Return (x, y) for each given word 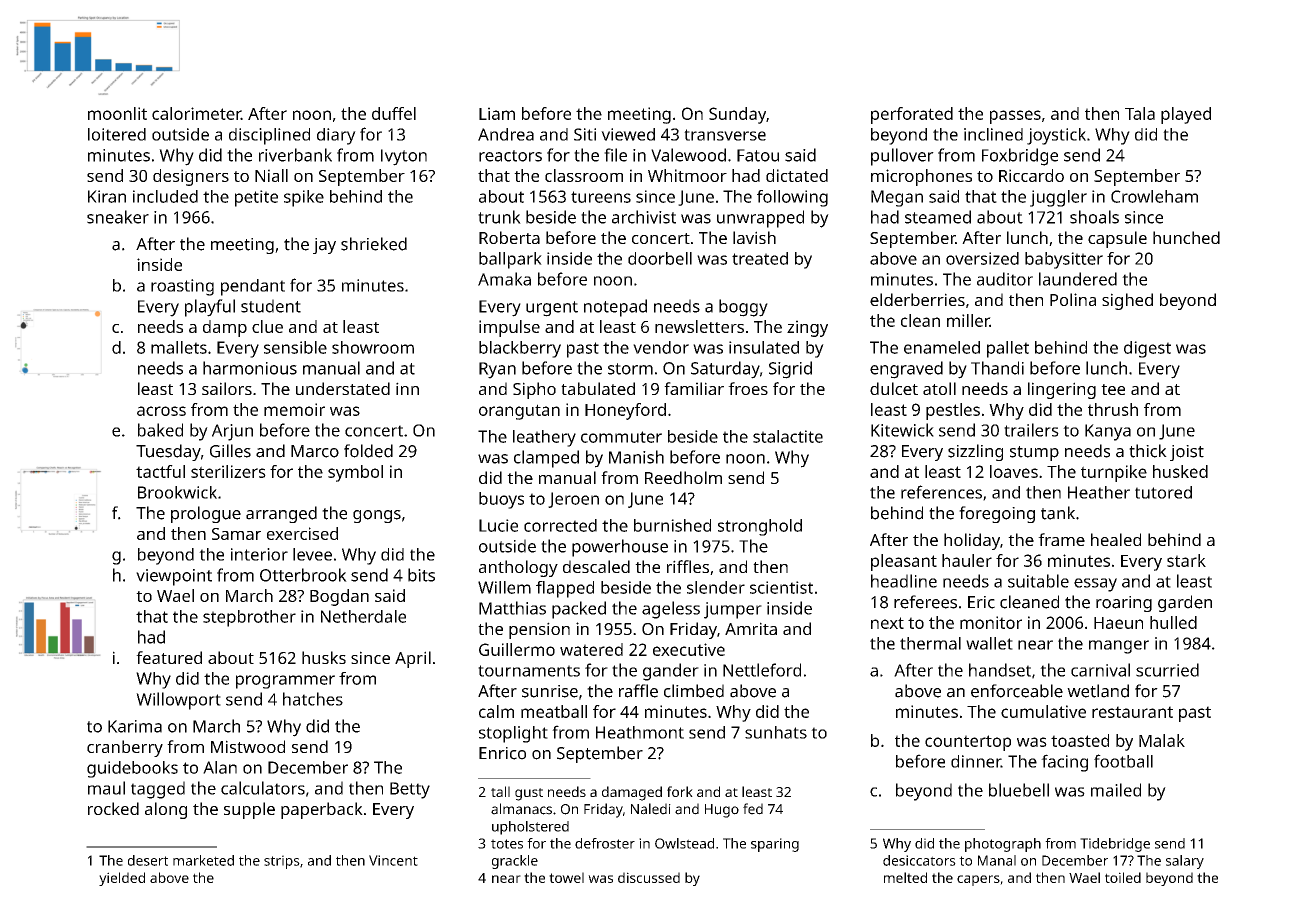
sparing (775, 845)
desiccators (919, 860)
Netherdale (363, 616)
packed (579, 610)
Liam (497, 113)
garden (1185, 603)
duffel (394, 113)
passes (1015, 117)
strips (282, 862)
